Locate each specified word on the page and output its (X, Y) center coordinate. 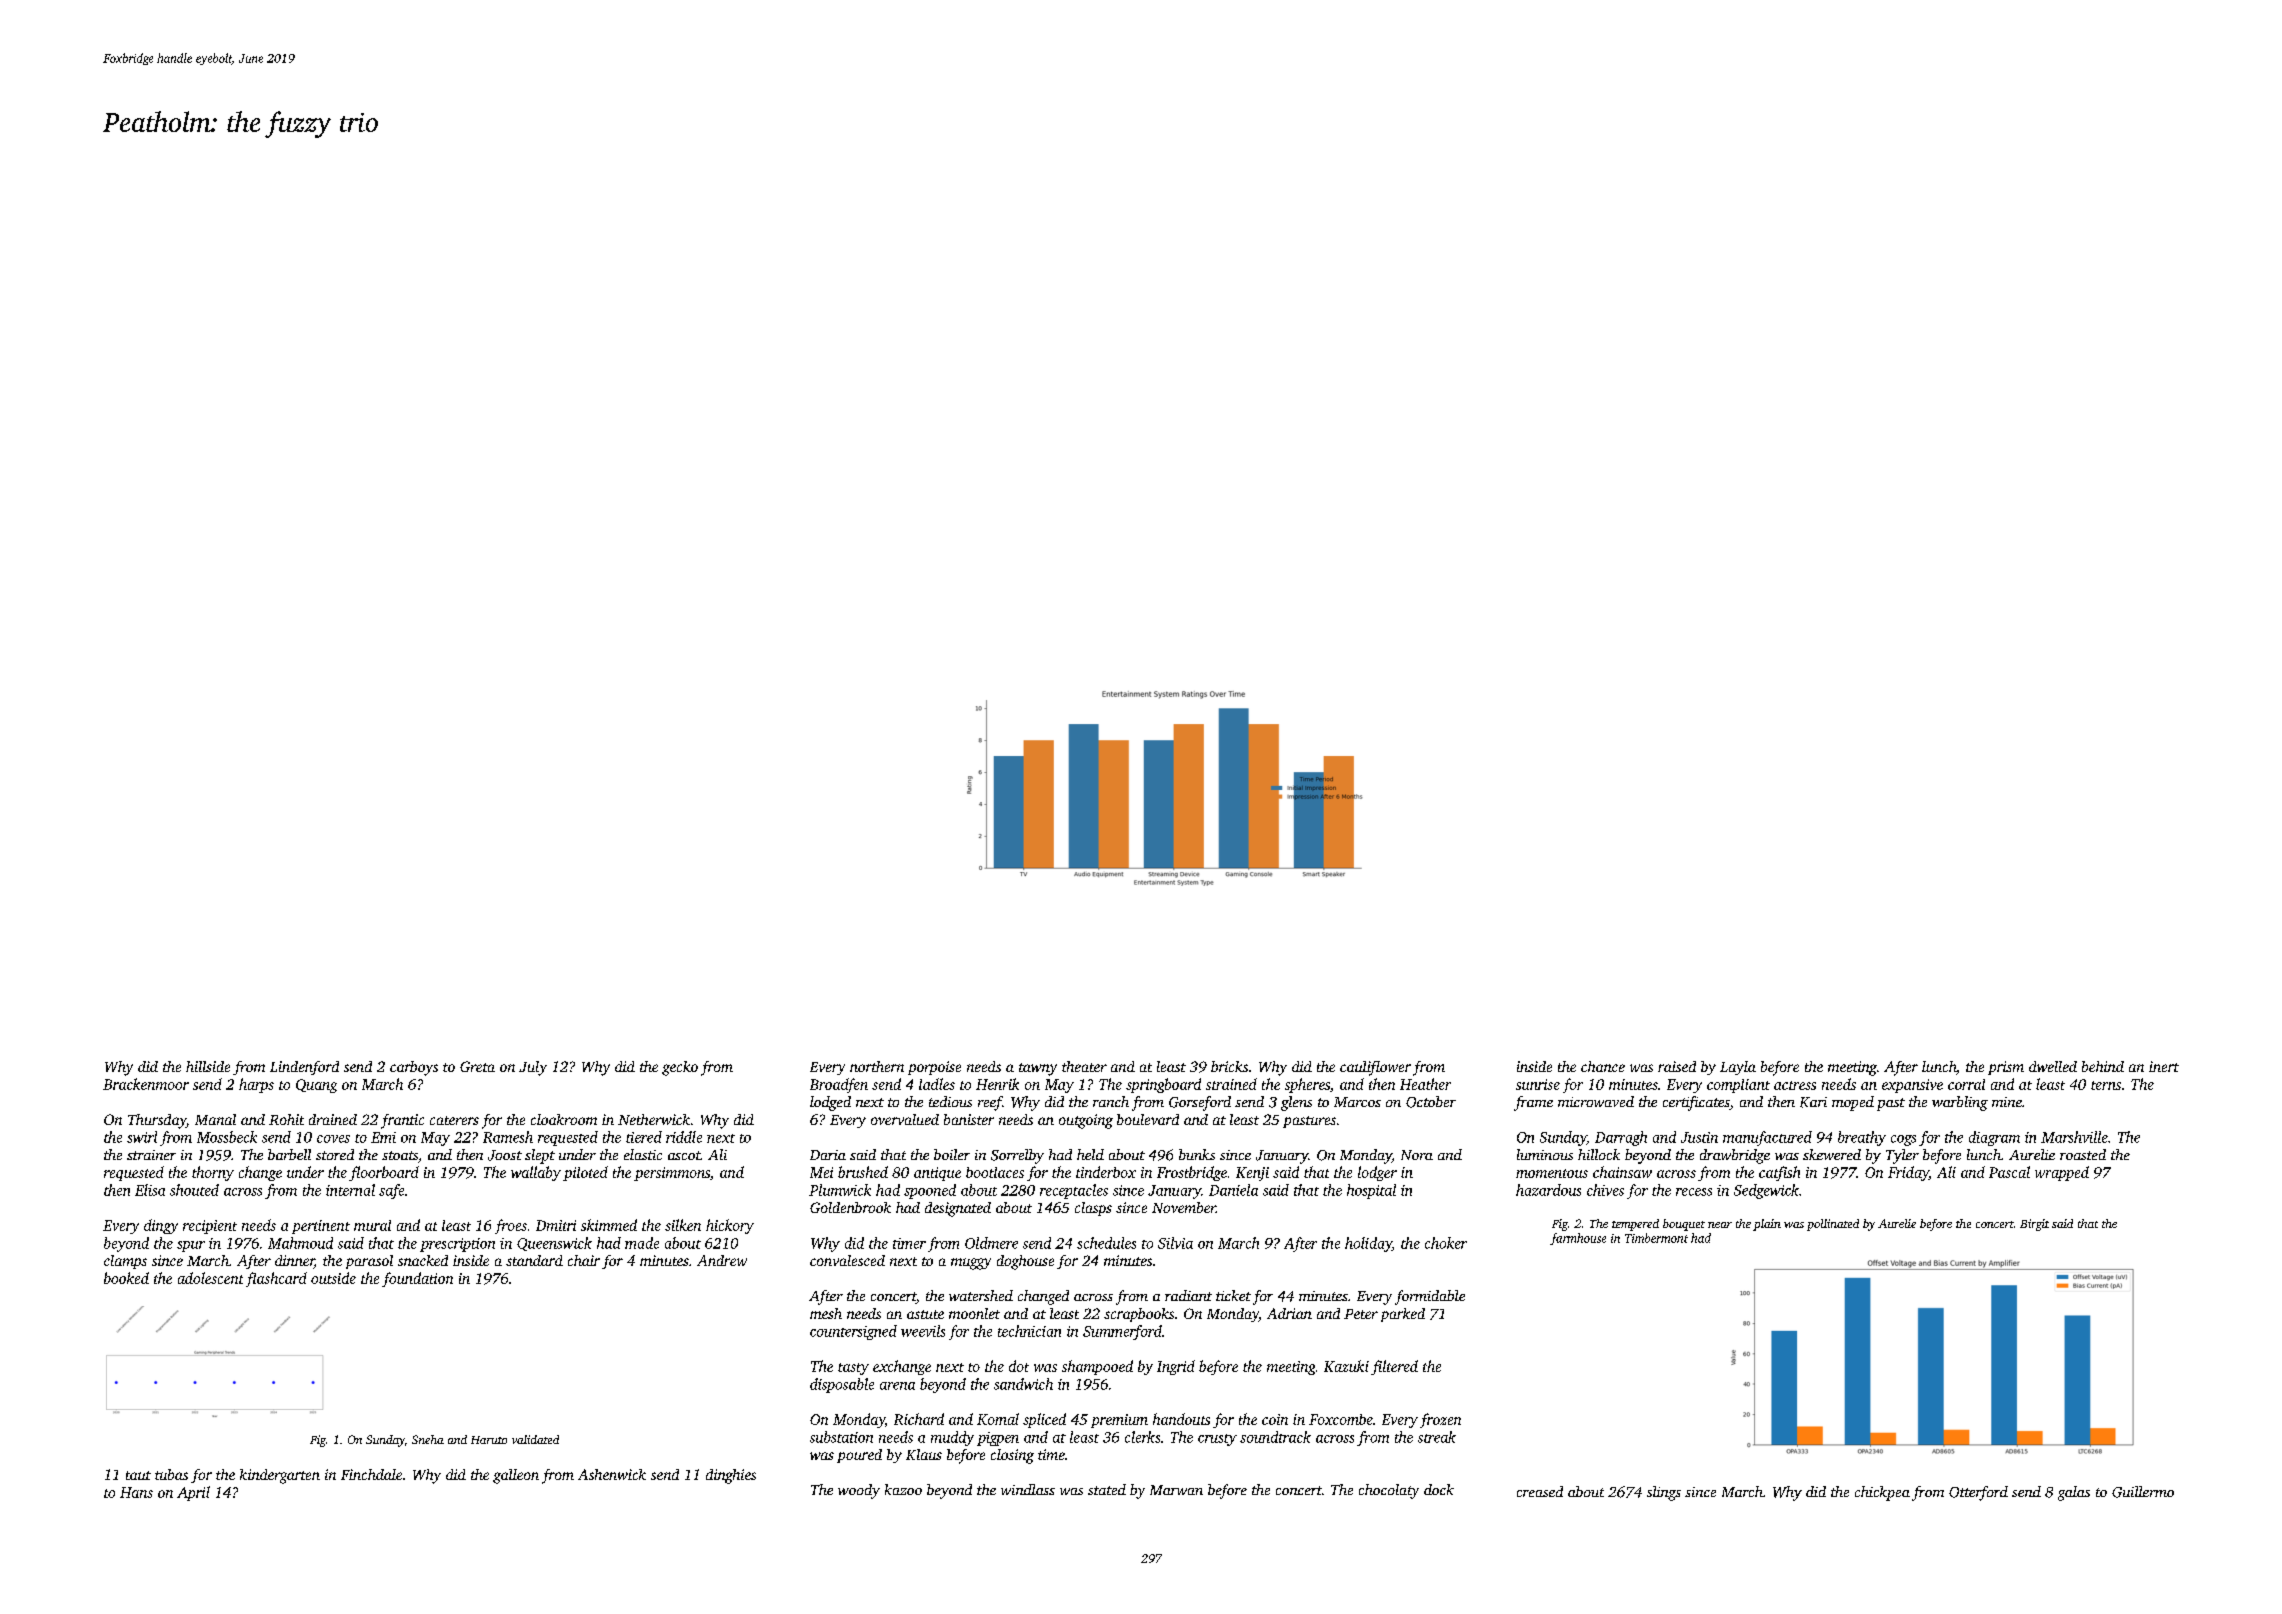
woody (859, 1491)
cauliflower (1375, 1068)
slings (1664, 1493)
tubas (171, 1474)
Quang (316, 1086)
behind (2103, 1066)
